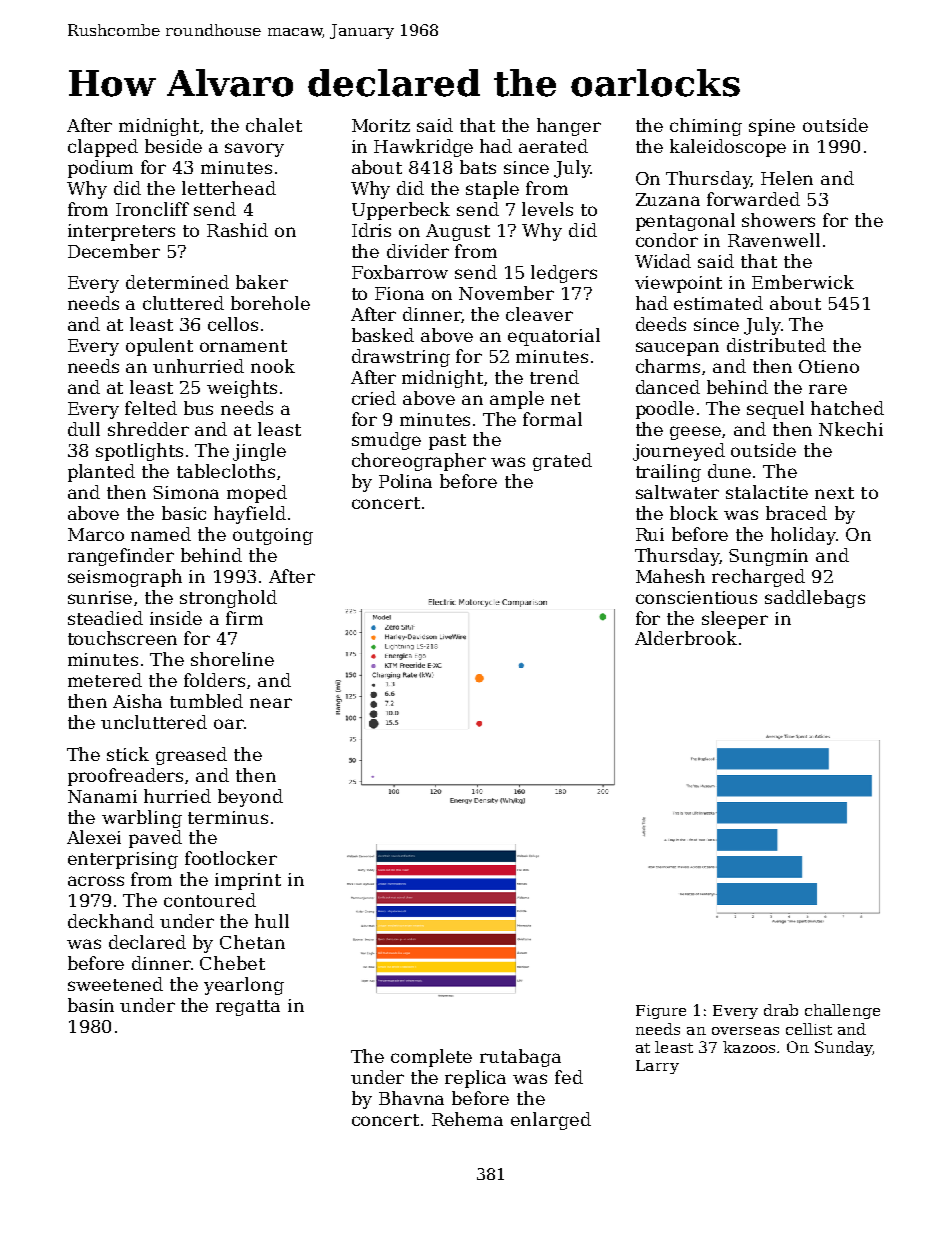  I want to click on estimated, so click(718, 303).
